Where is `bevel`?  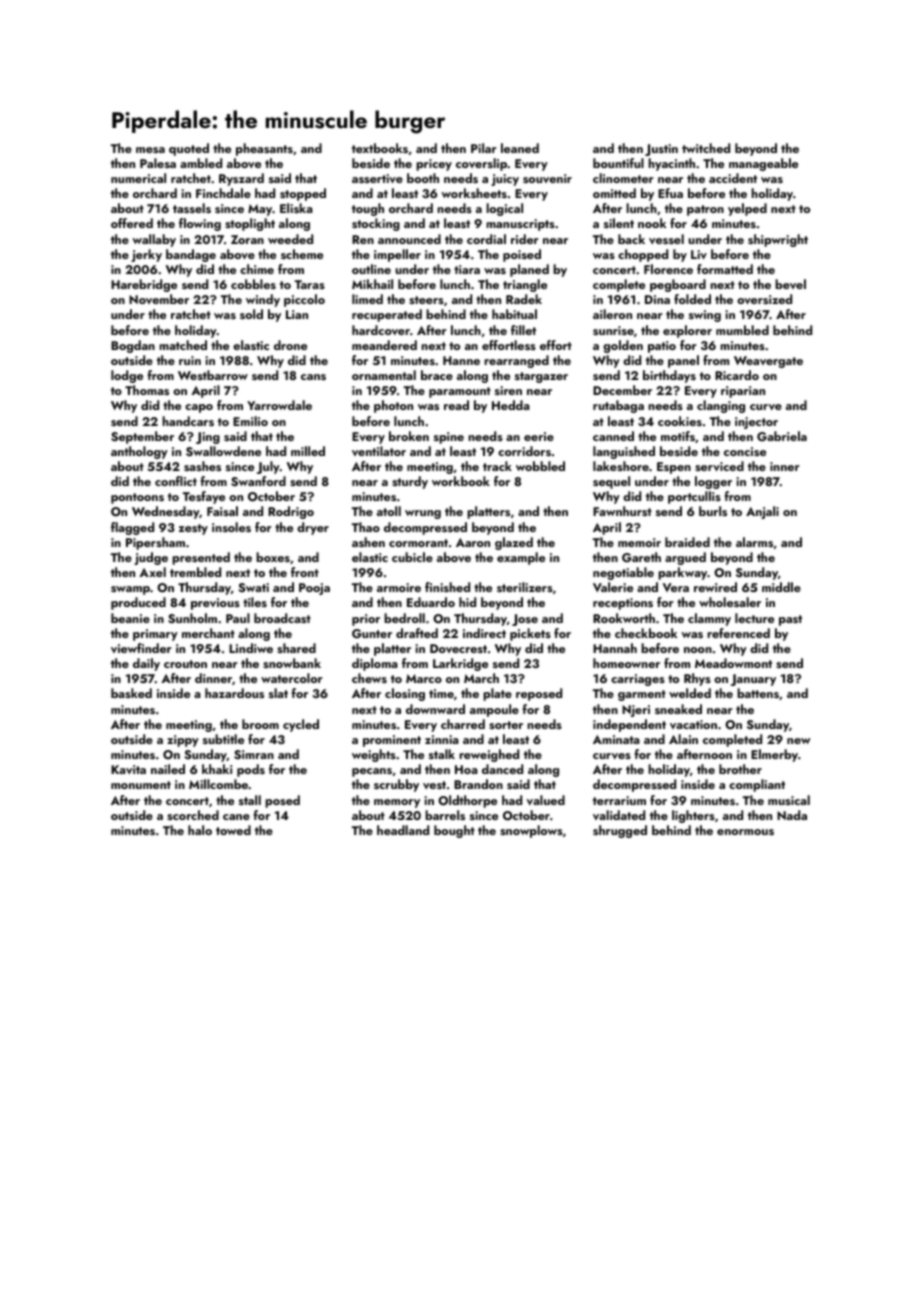 bevel is located at coordinates (790, 284).
